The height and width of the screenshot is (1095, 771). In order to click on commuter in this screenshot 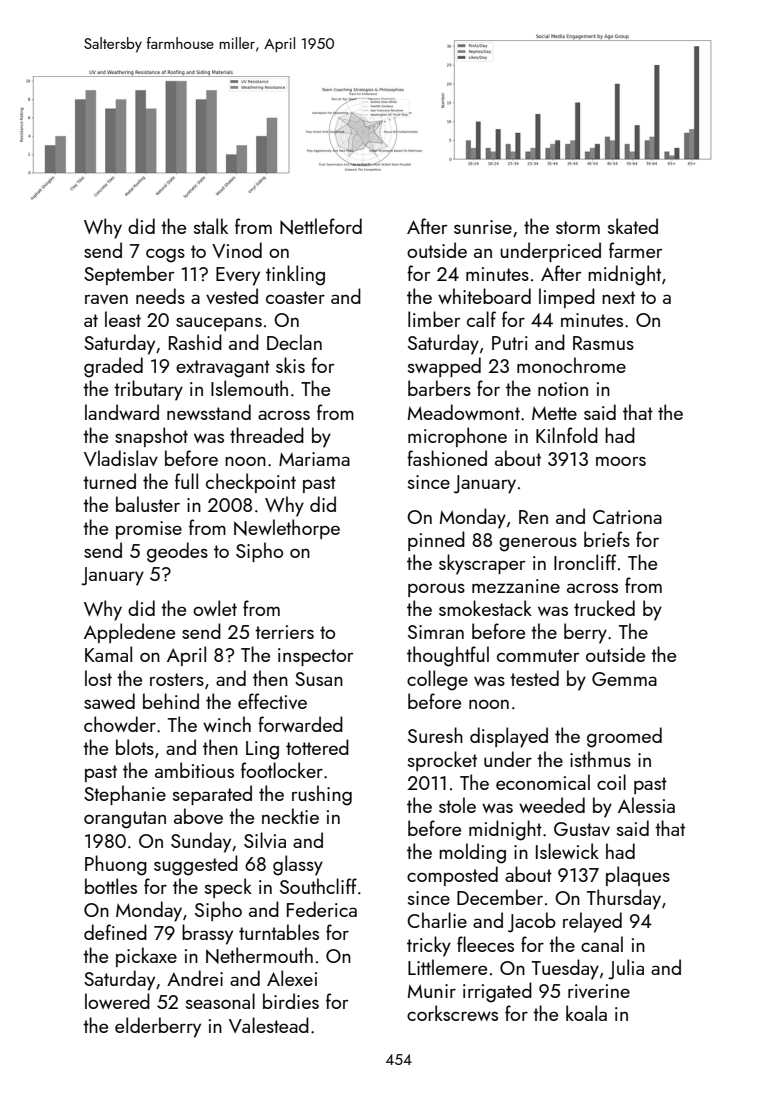, I will do `click(538, 655)`.
